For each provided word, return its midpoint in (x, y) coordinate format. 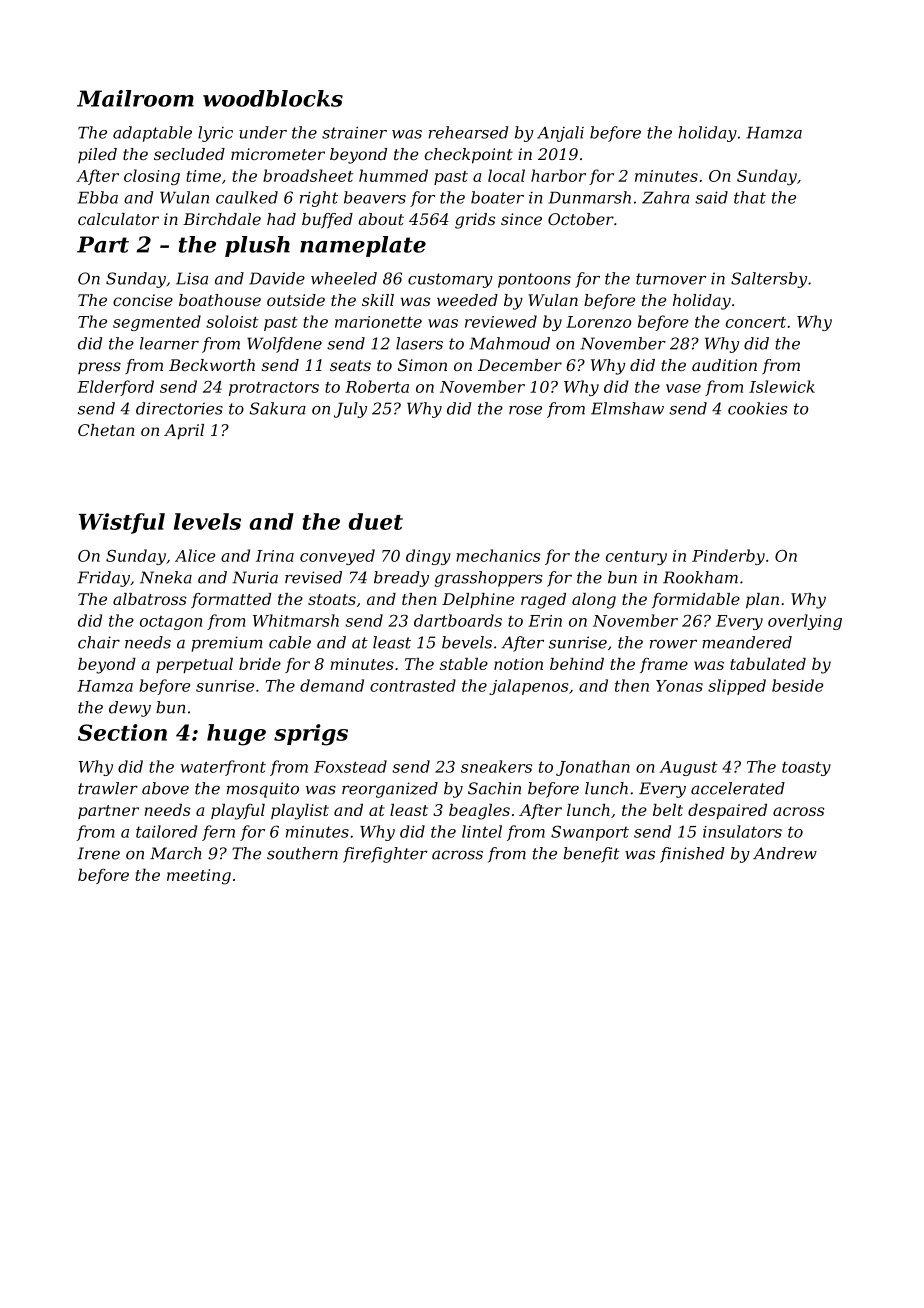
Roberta (377, 386)
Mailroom (135, 98)
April (184, 432)
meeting (199, 877)
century (636, 558)
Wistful (122, 523)
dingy (428, 557)
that (750, 197)
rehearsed (468, 132)
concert (756, 322)
